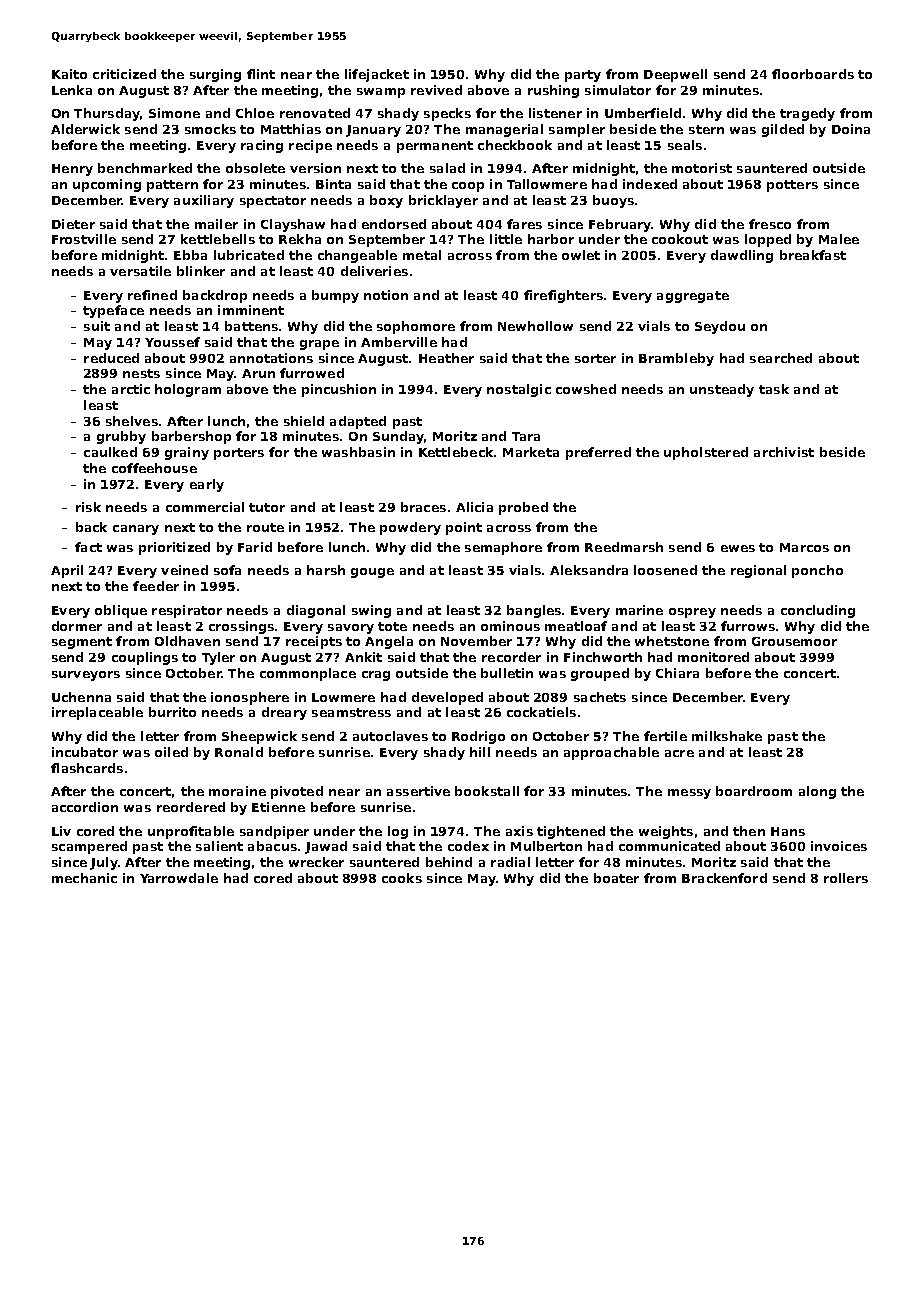  What do you see at coordinates (326, 847) in the document?
I see `Jawad` at bounding box center [326, 847].
